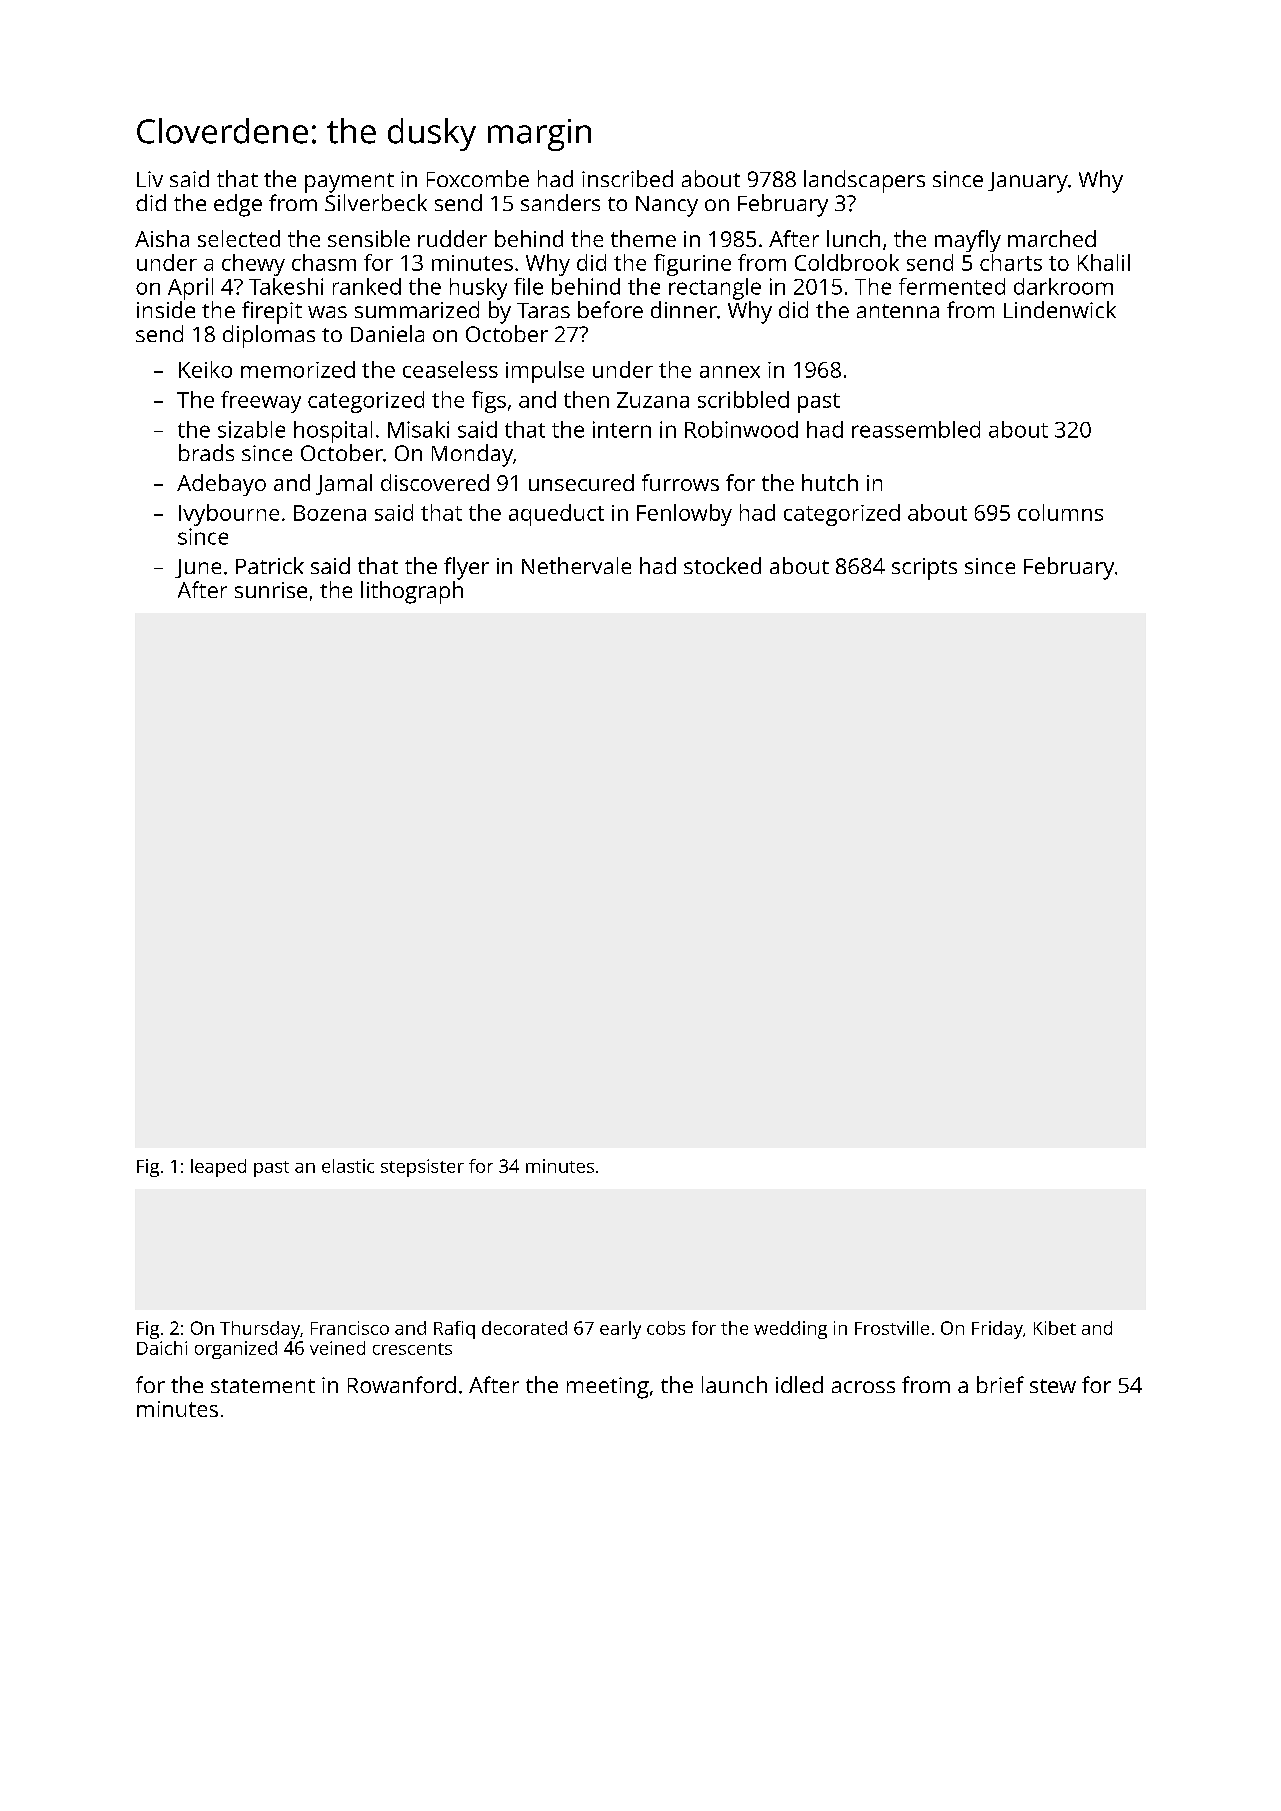 Image resolution: width=1281 pixels, height=1811 pixels. I want to click on scripts, so click(924, 569).
